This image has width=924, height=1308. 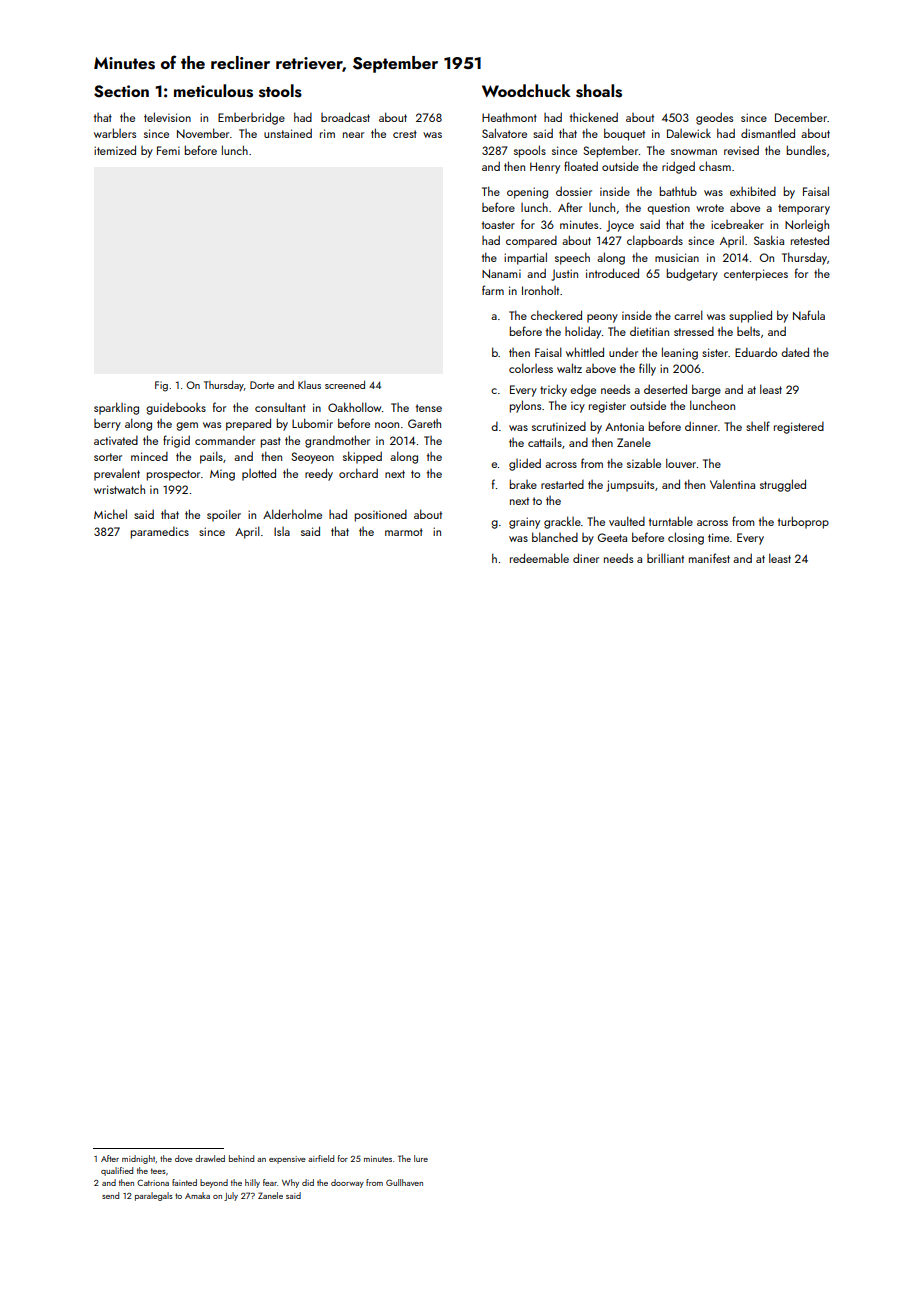 What do you see at coordinates (184, 1158) in the image?
I see `dove` at bounding box center [184, 1158].
